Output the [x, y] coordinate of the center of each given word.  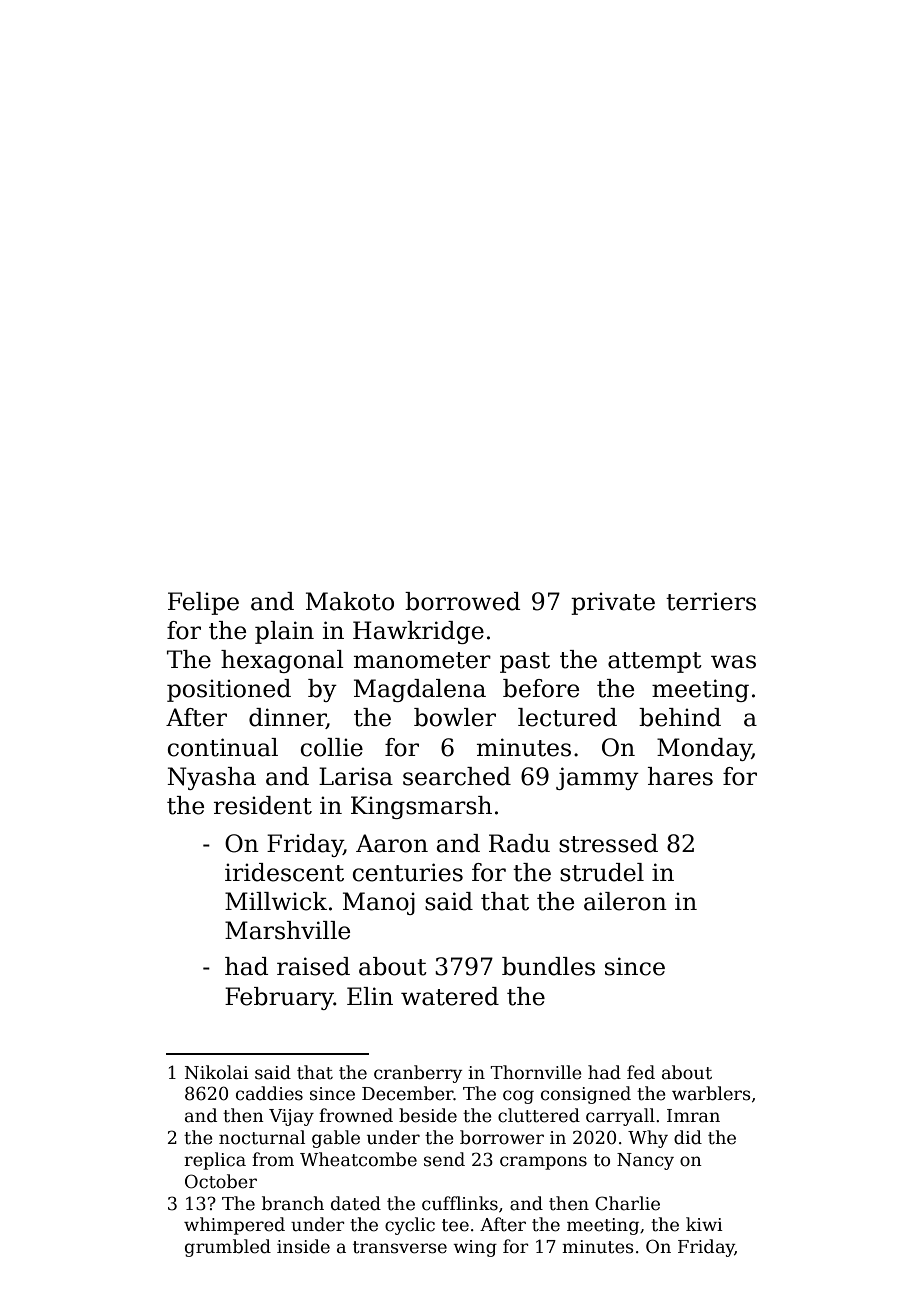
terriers [711, 601]
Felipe [203, 603]
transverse [400, 1247]
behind [680, 717]
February [279, 998]
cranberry [418, 1074]
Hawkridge [418, 632]
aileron [625, 901]
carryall [620, 1117]
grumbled [228, 1248]
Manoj [379, 903]
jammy [597, 778]
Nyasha [211, 778]
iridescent [284, 872]
